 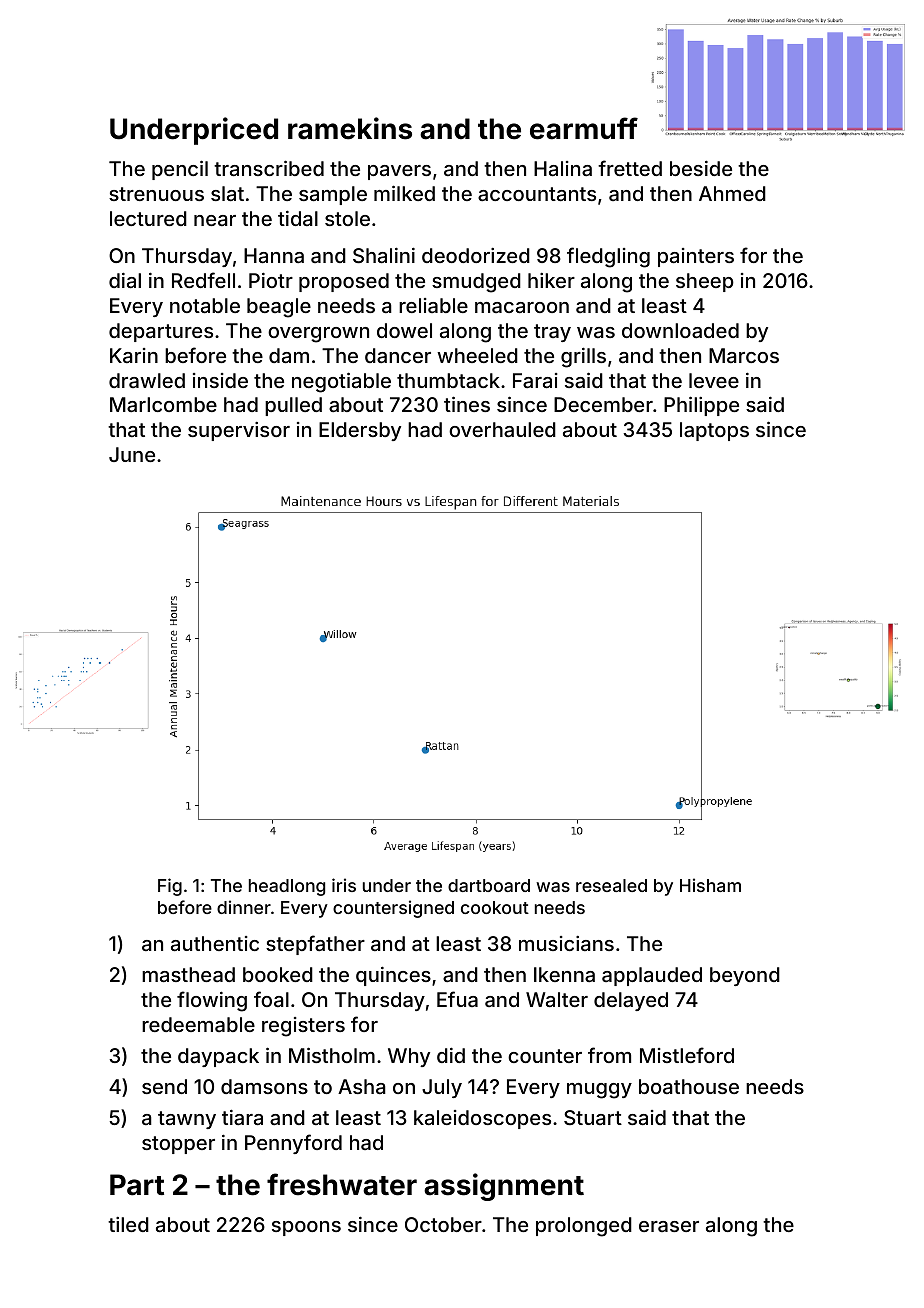 I want to click on Hisham, so click(x=710, y=885).
